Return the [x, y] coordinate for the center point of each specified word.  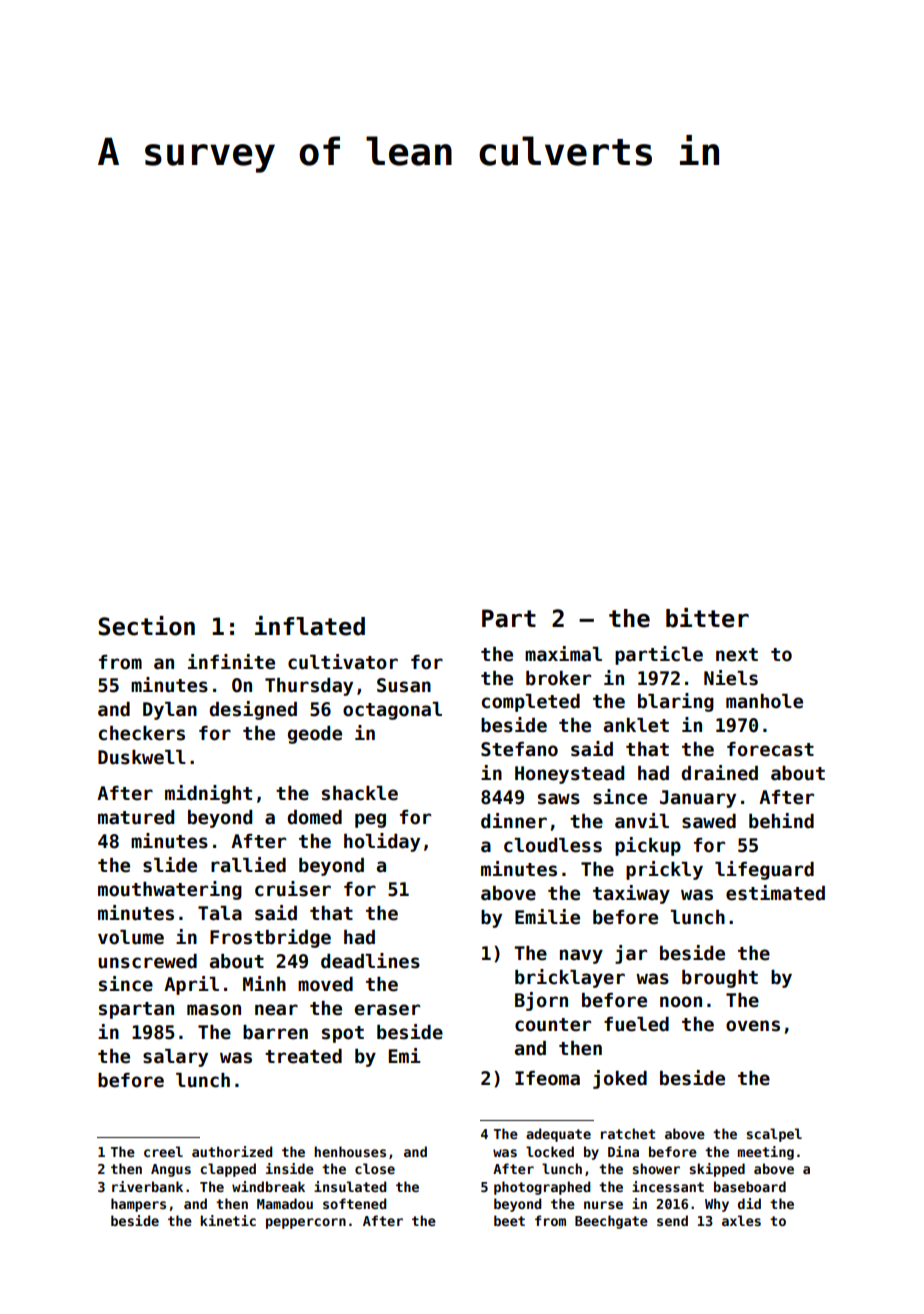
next [737, 655]
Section [146, 626]
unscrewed [147, 961]
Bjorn [541, 1001]
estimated [775, 893]
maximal [563, 654]
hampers [138, 1205]
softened [354, 1203]
